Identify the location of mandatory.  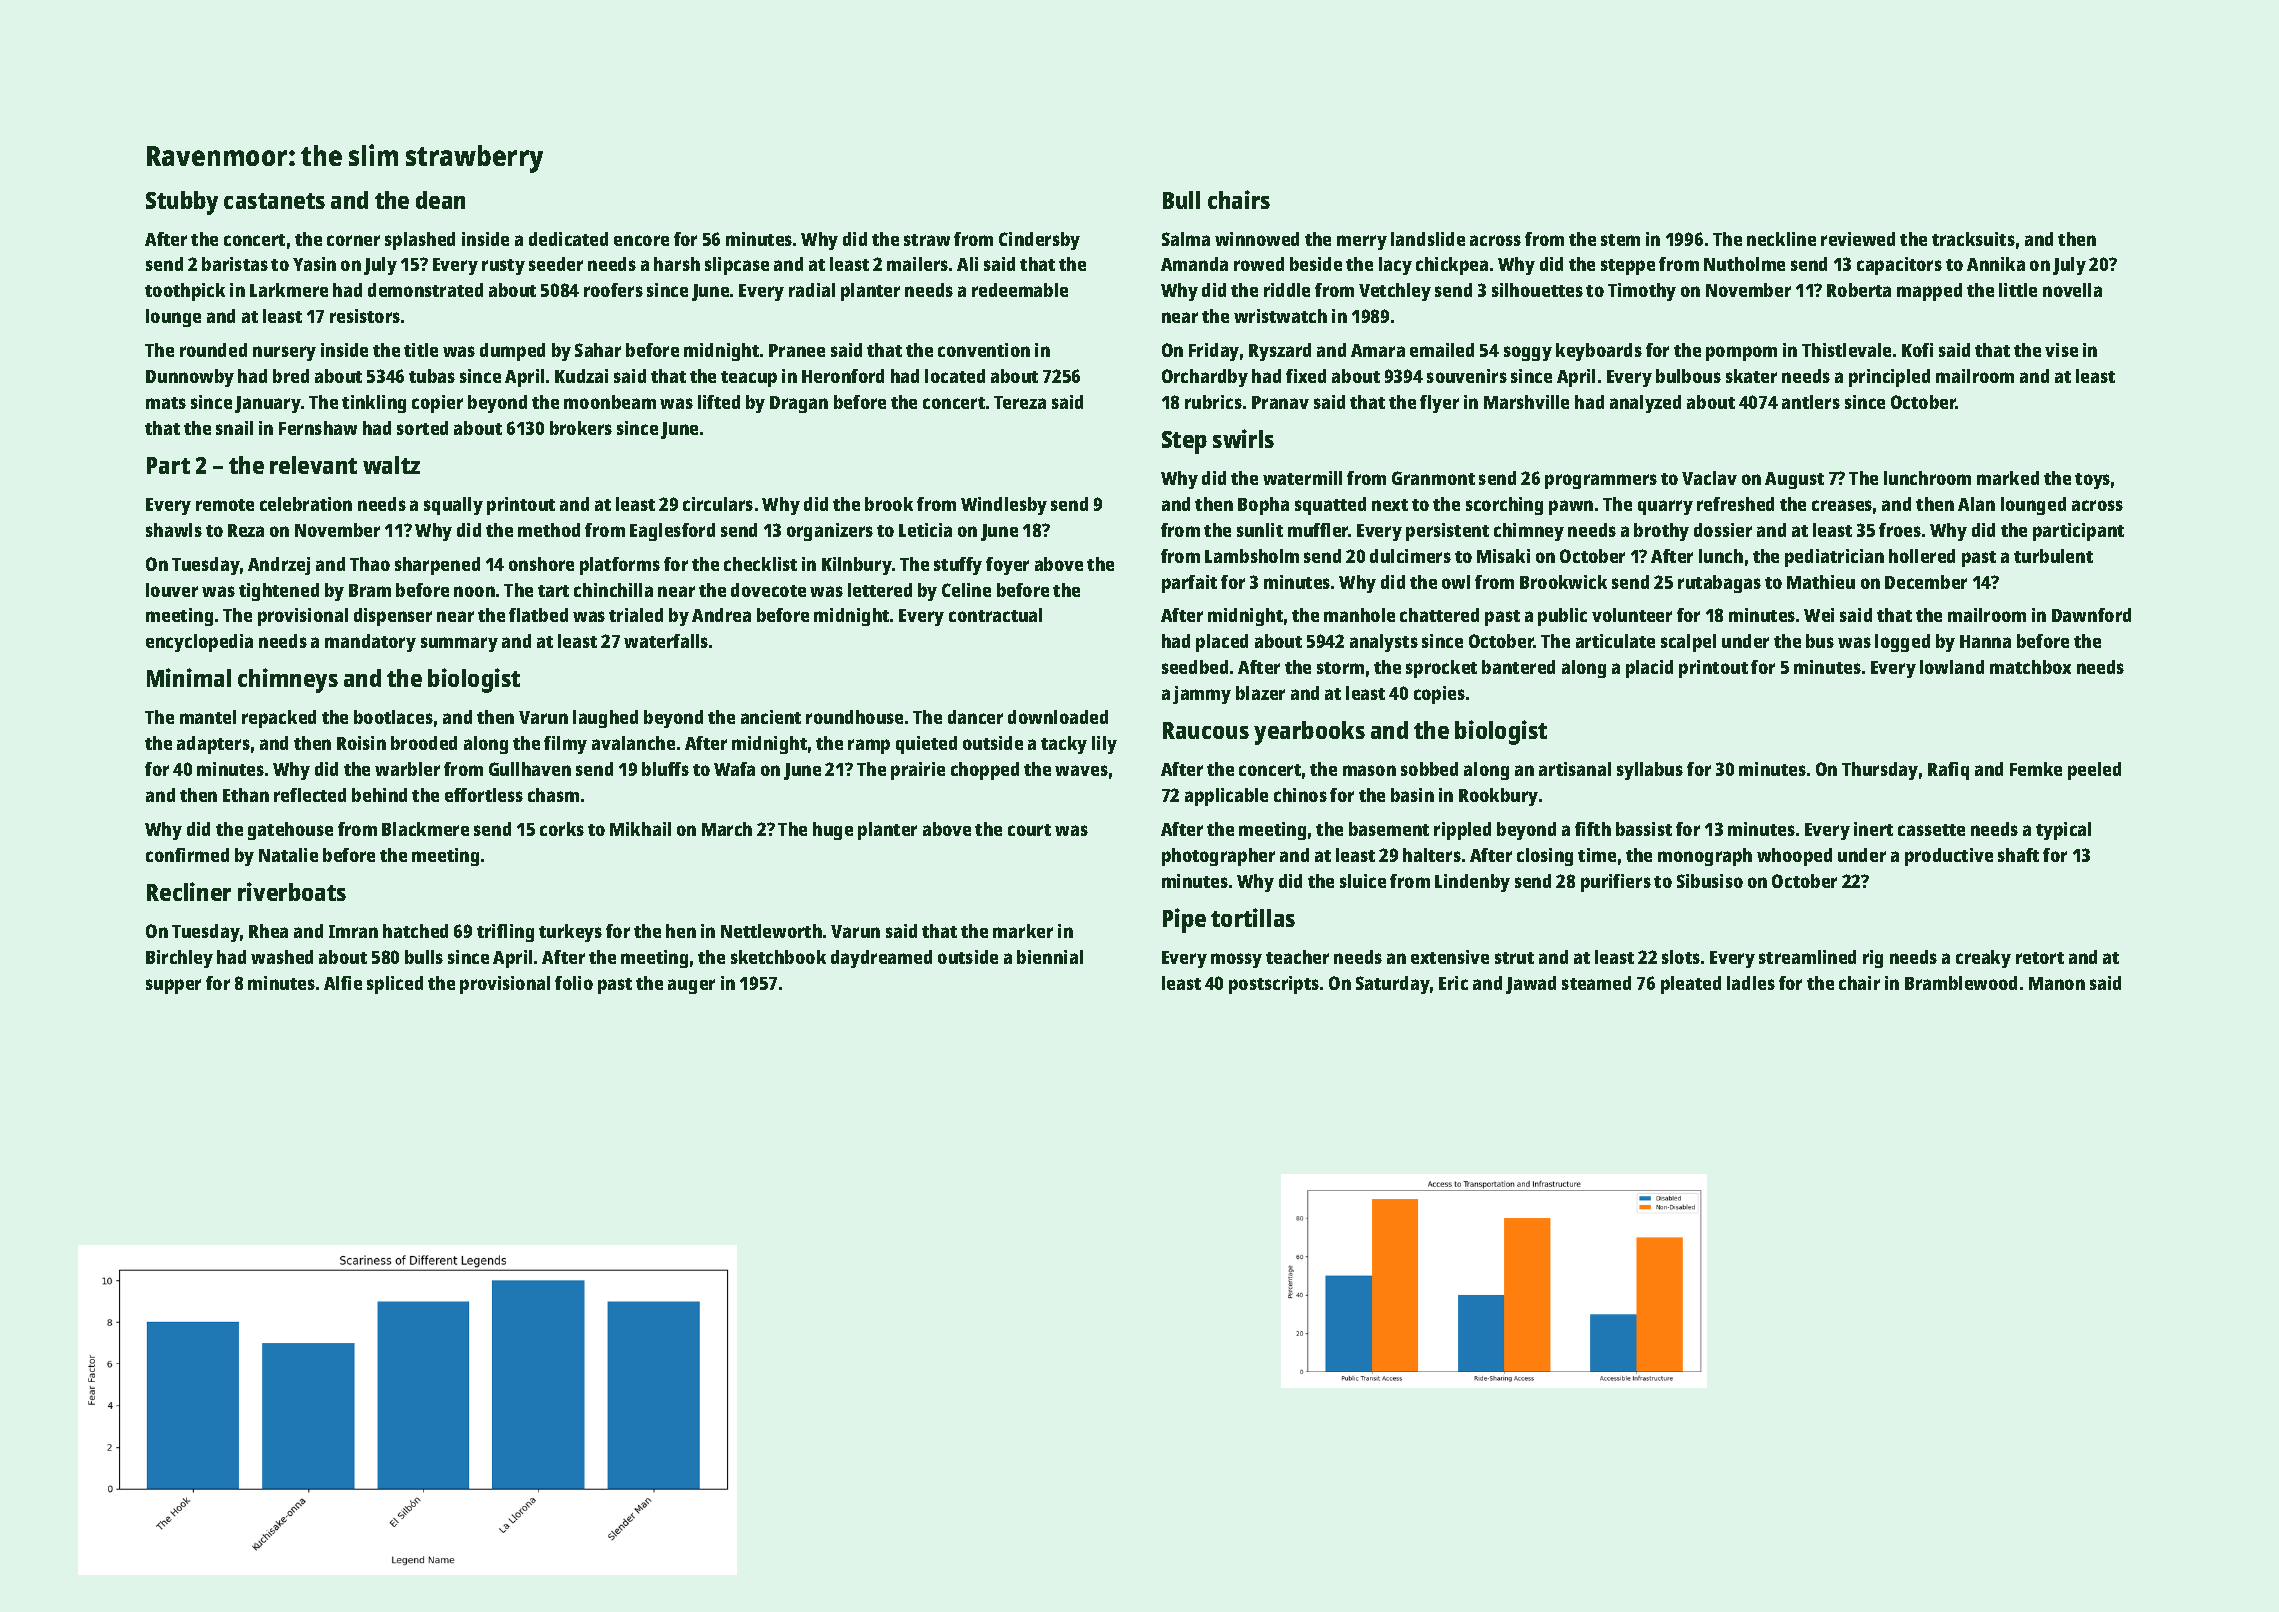
(370, 643).
